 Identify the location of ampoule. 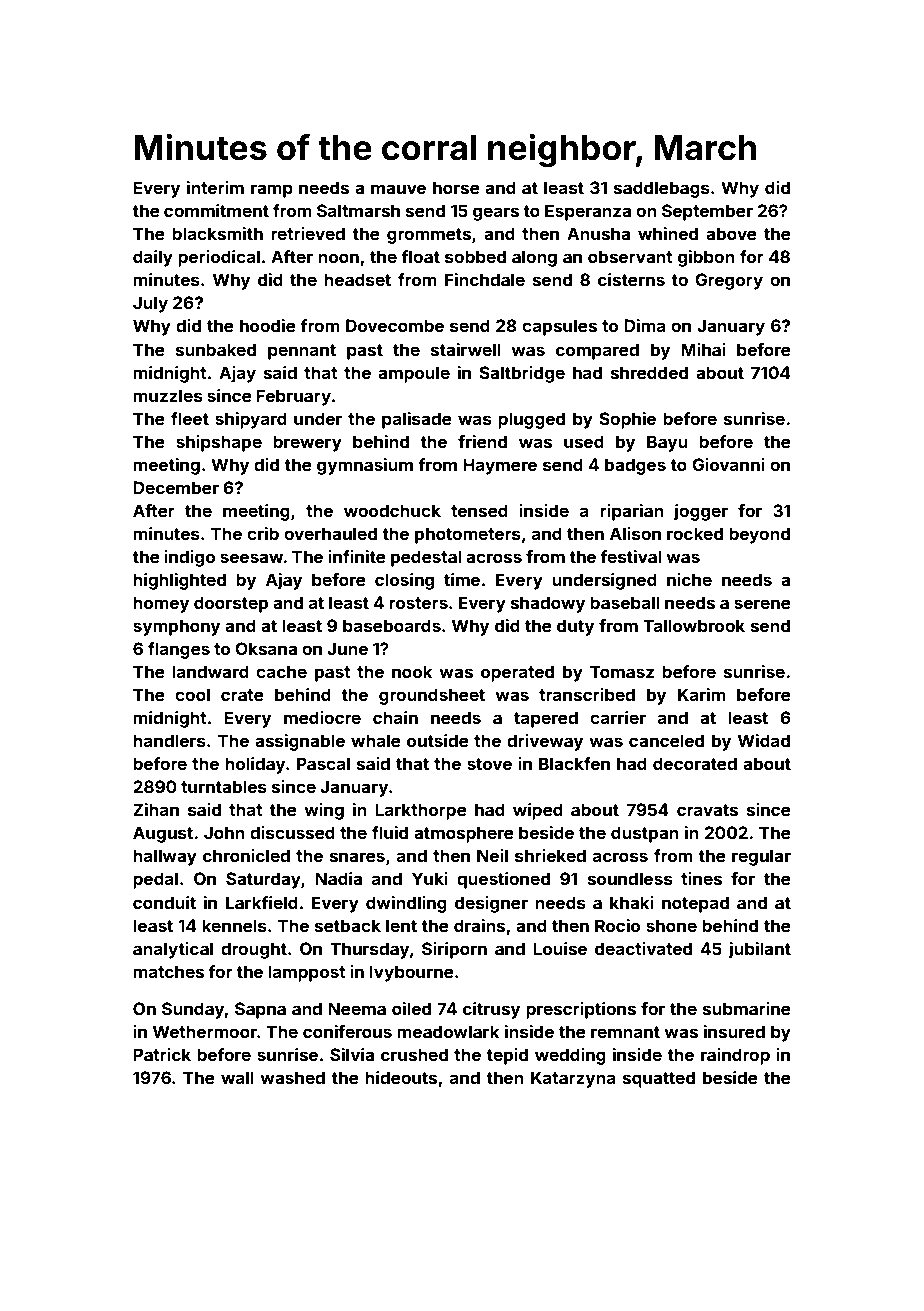
(414, 374).
